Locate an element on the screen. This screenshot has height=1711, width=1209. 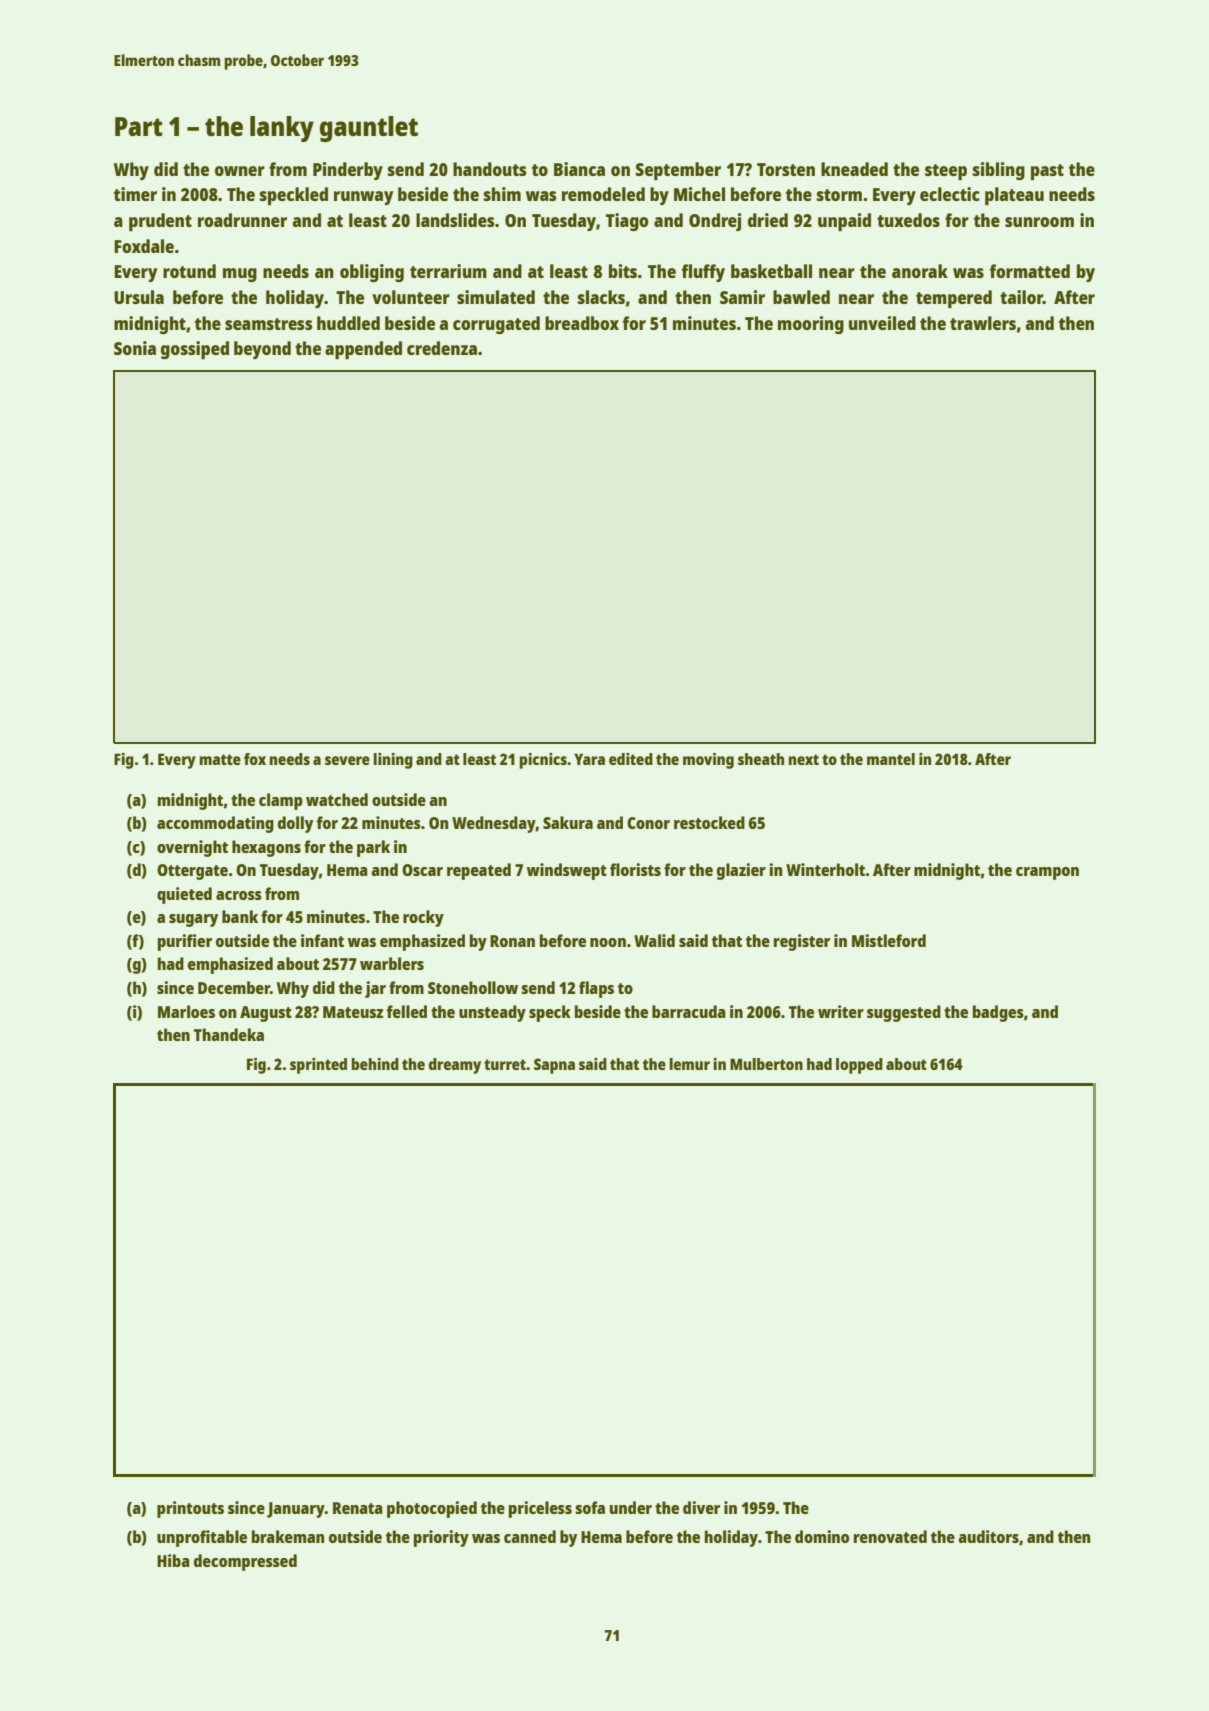
sprinted is located at coordinates (318, 1066).
